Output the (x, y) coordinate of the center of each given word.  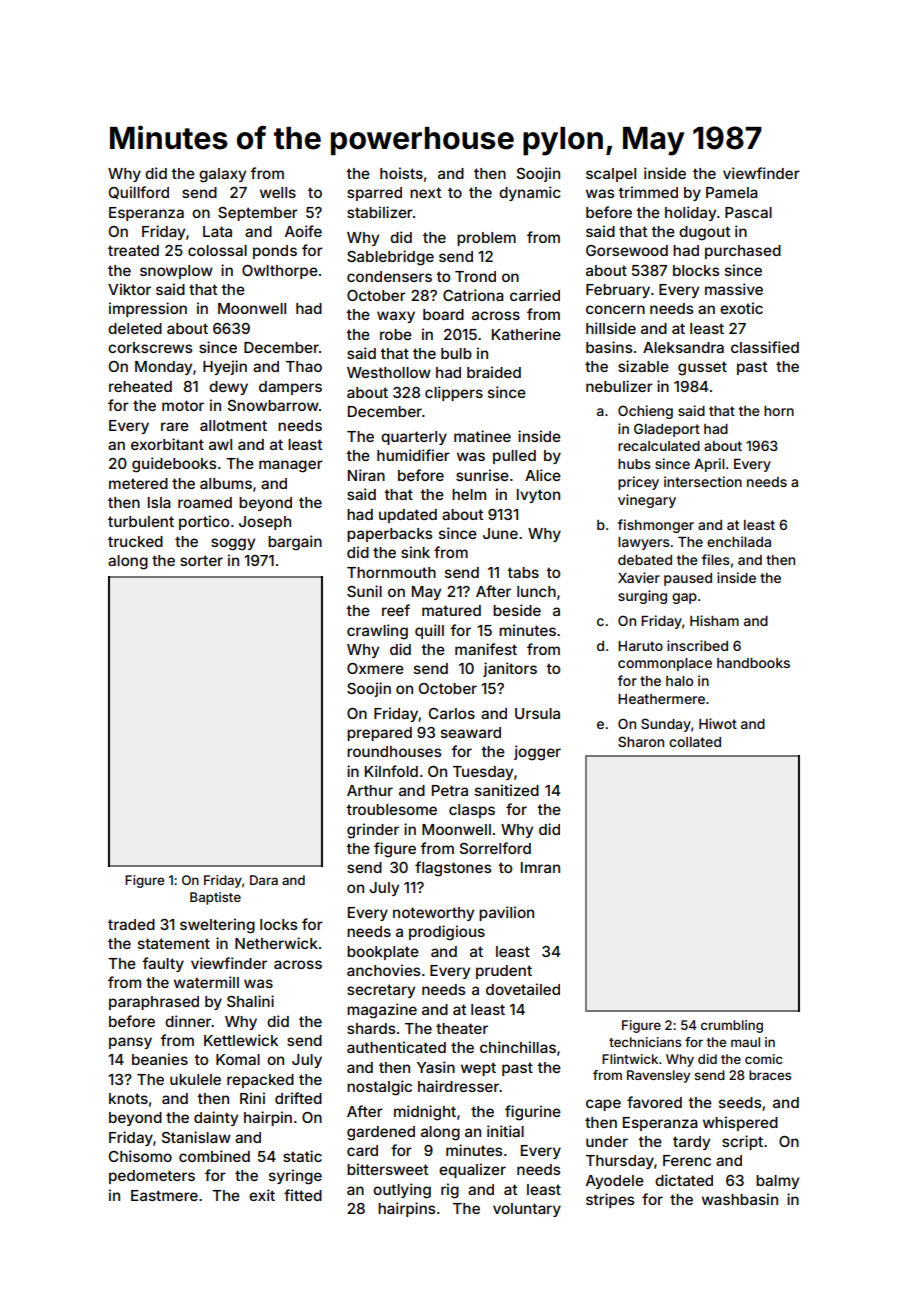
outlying (402, 1191)
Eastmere (164, 1195)
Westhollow (389, 372)
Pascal (748, 212)
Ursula (537, 713)
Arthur (370, 790)
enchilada (739, 541)
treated (133, 250)
